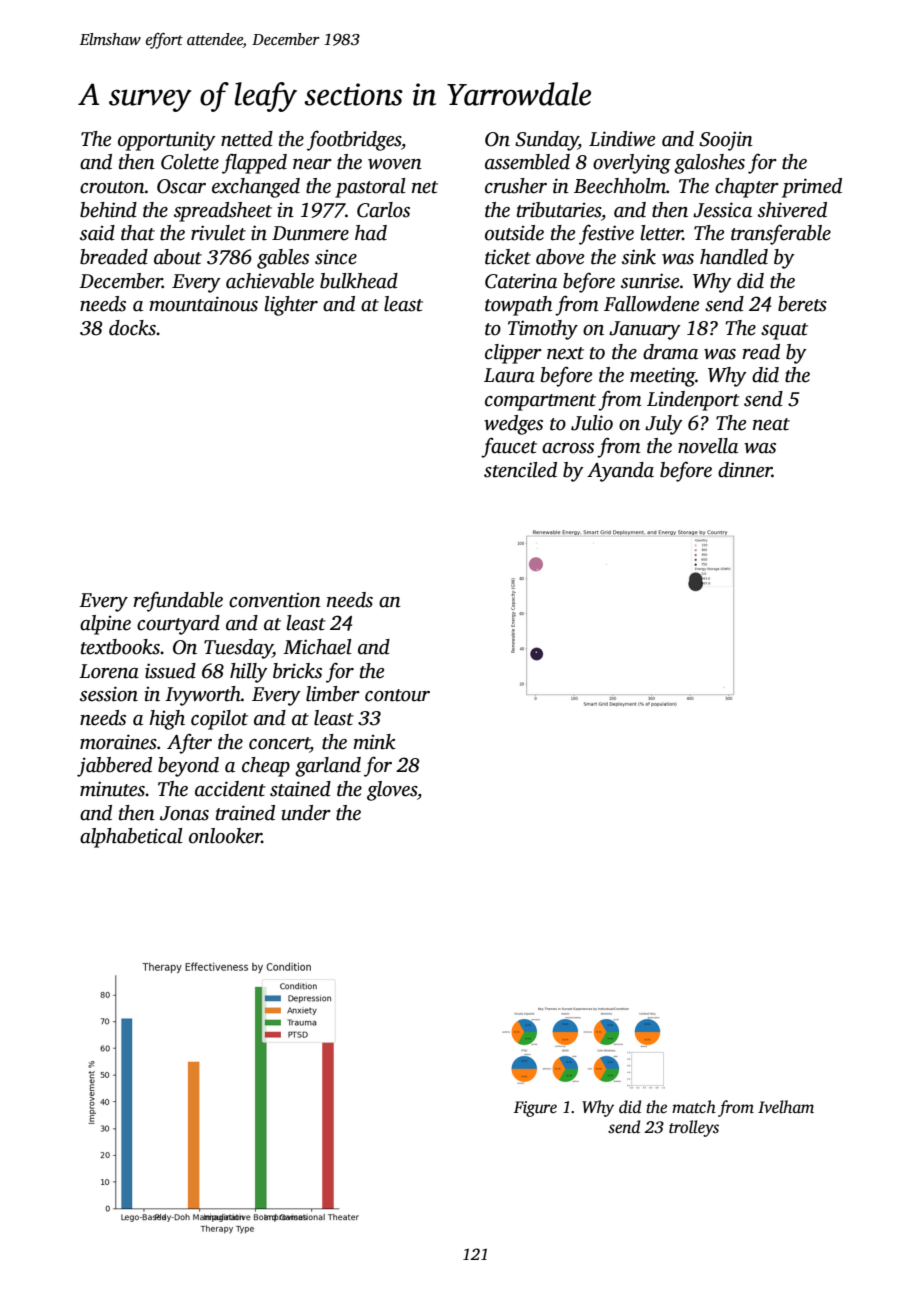 This document has height=1314, width=924. What do you see at coordinates (694, 1128) in the document?
I see `trolleys` at bounding box center [694, 1128].
